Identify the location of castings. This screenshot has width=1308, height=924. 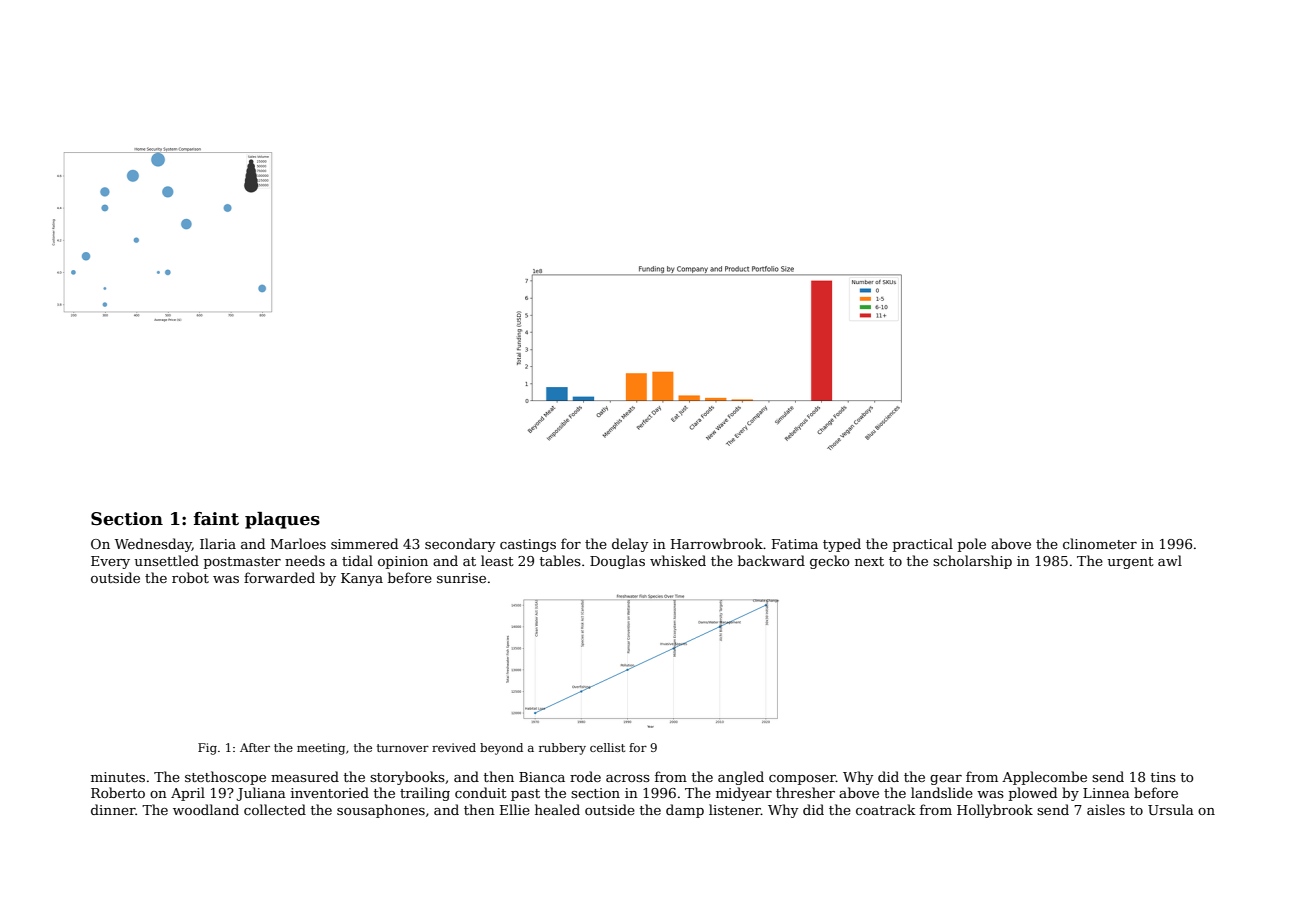
(528, 545).
